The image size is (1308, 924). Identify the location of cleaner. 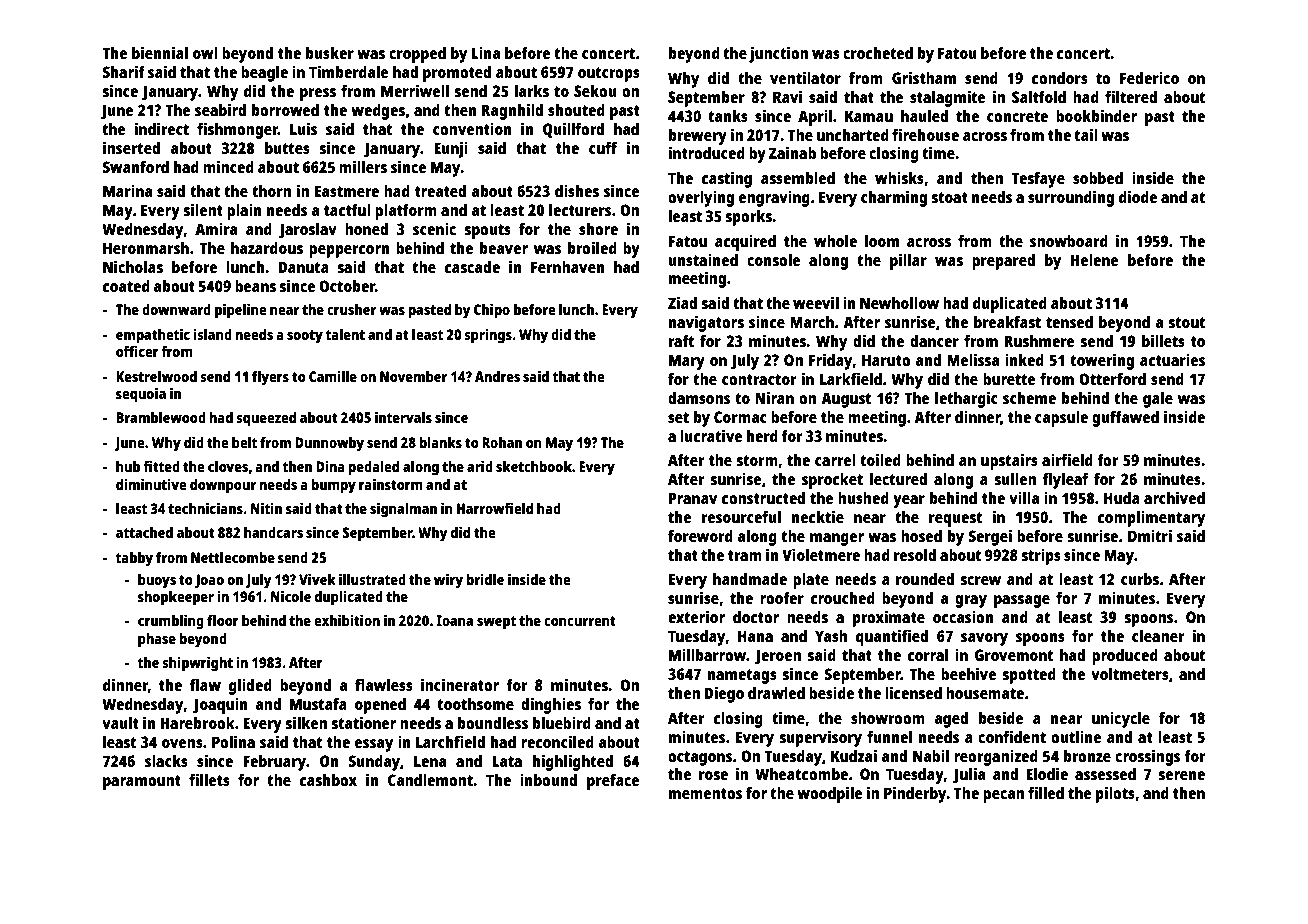
(1158, 636).
